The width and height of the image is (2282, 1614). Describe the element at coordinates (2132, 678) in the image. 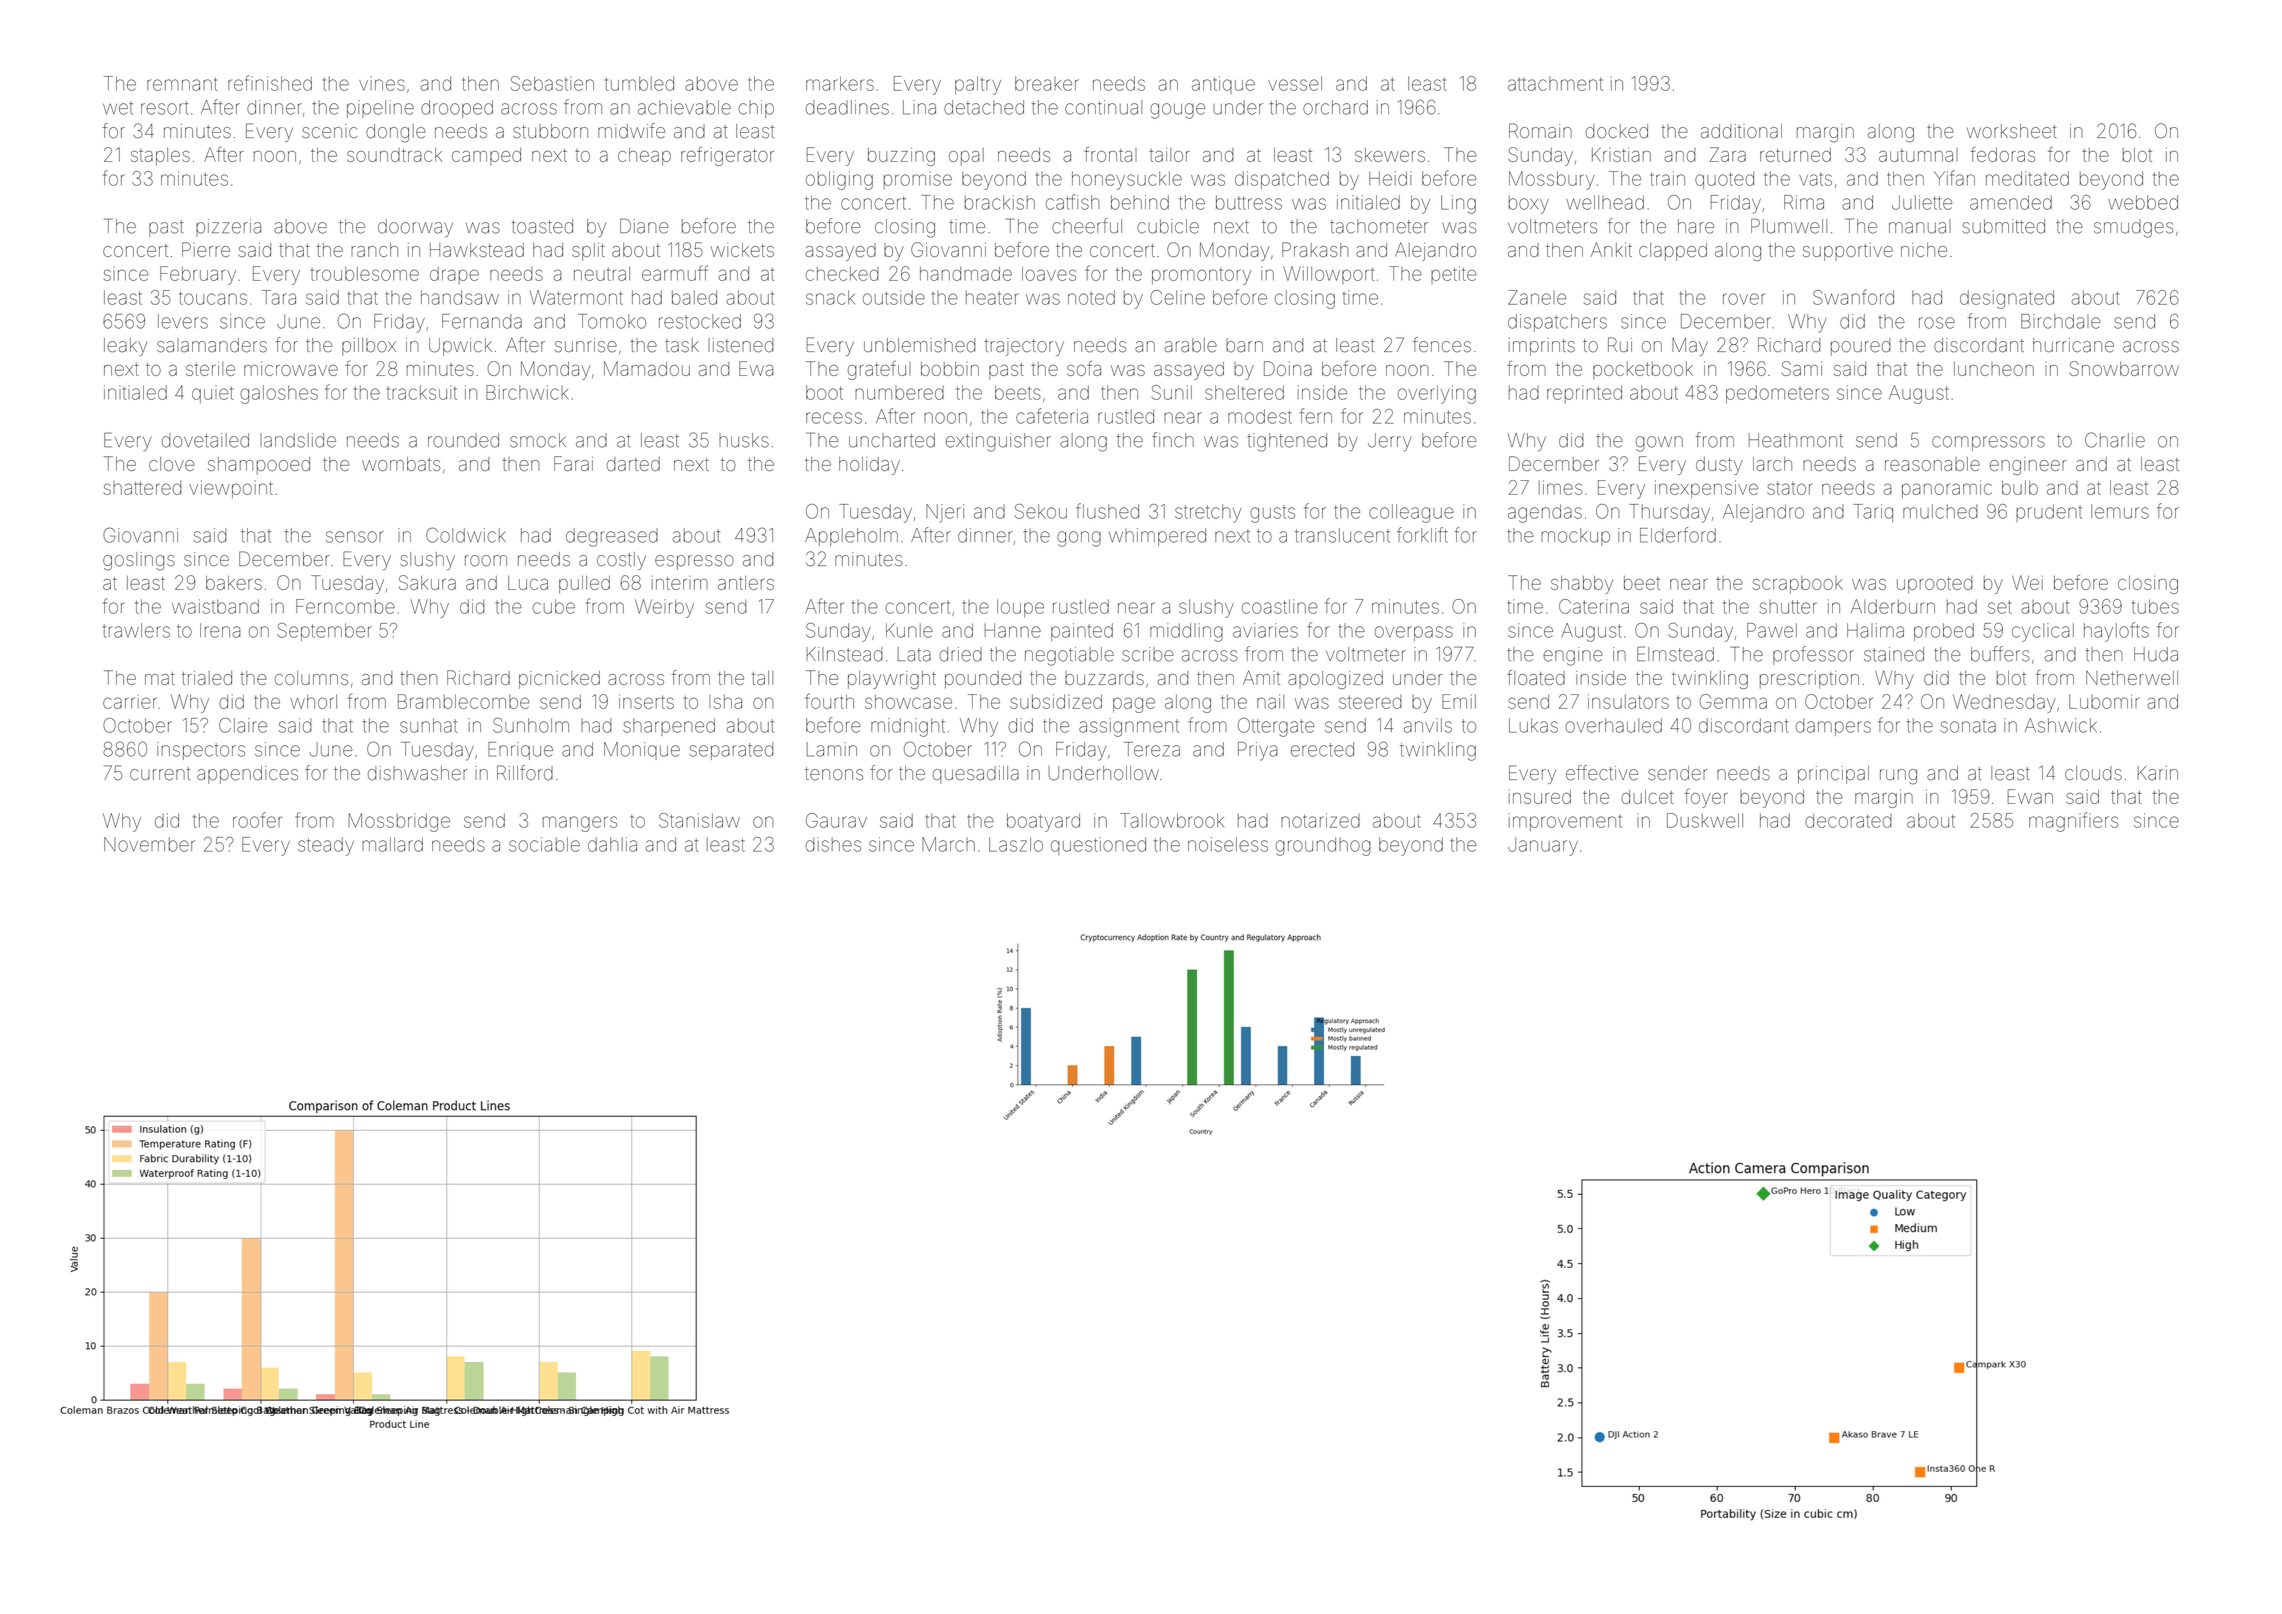

I see `Netherwell` at that location.
